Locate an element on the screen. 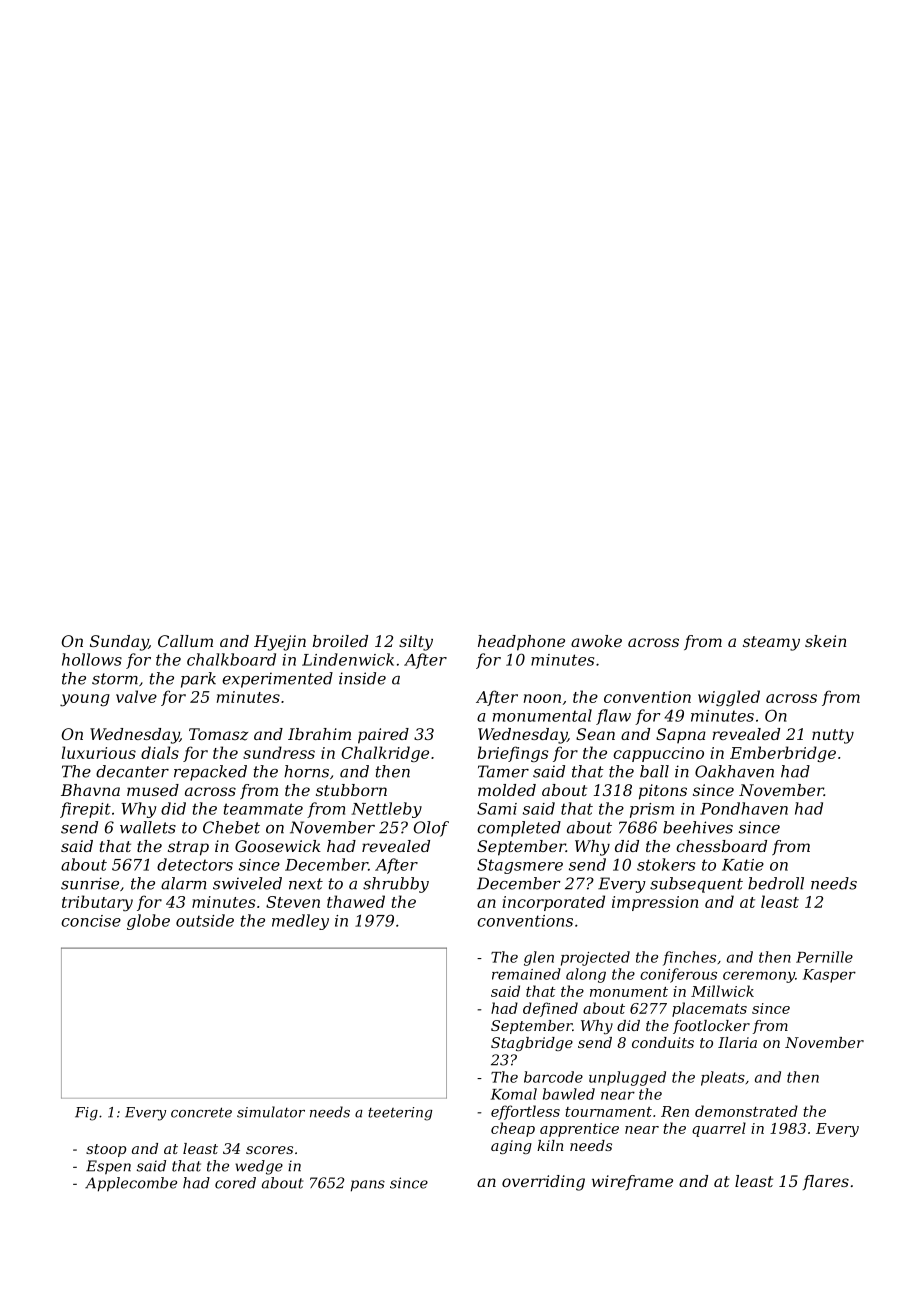  decanter is located at coordinates (132, 771).
